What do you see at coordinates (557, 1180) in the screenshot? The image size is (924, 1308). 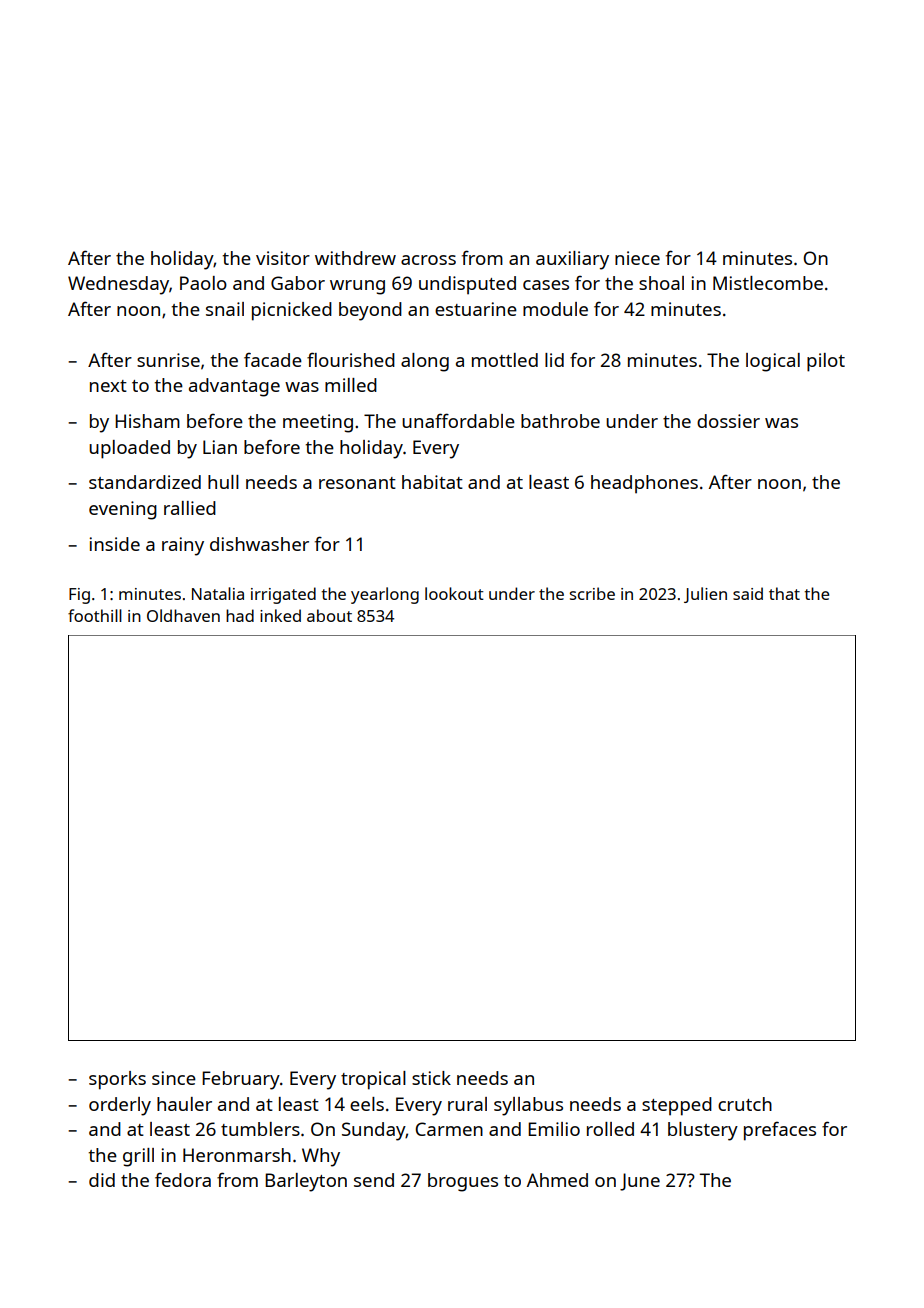 I see `Ahmed` at bounding box center [557, 1180].
